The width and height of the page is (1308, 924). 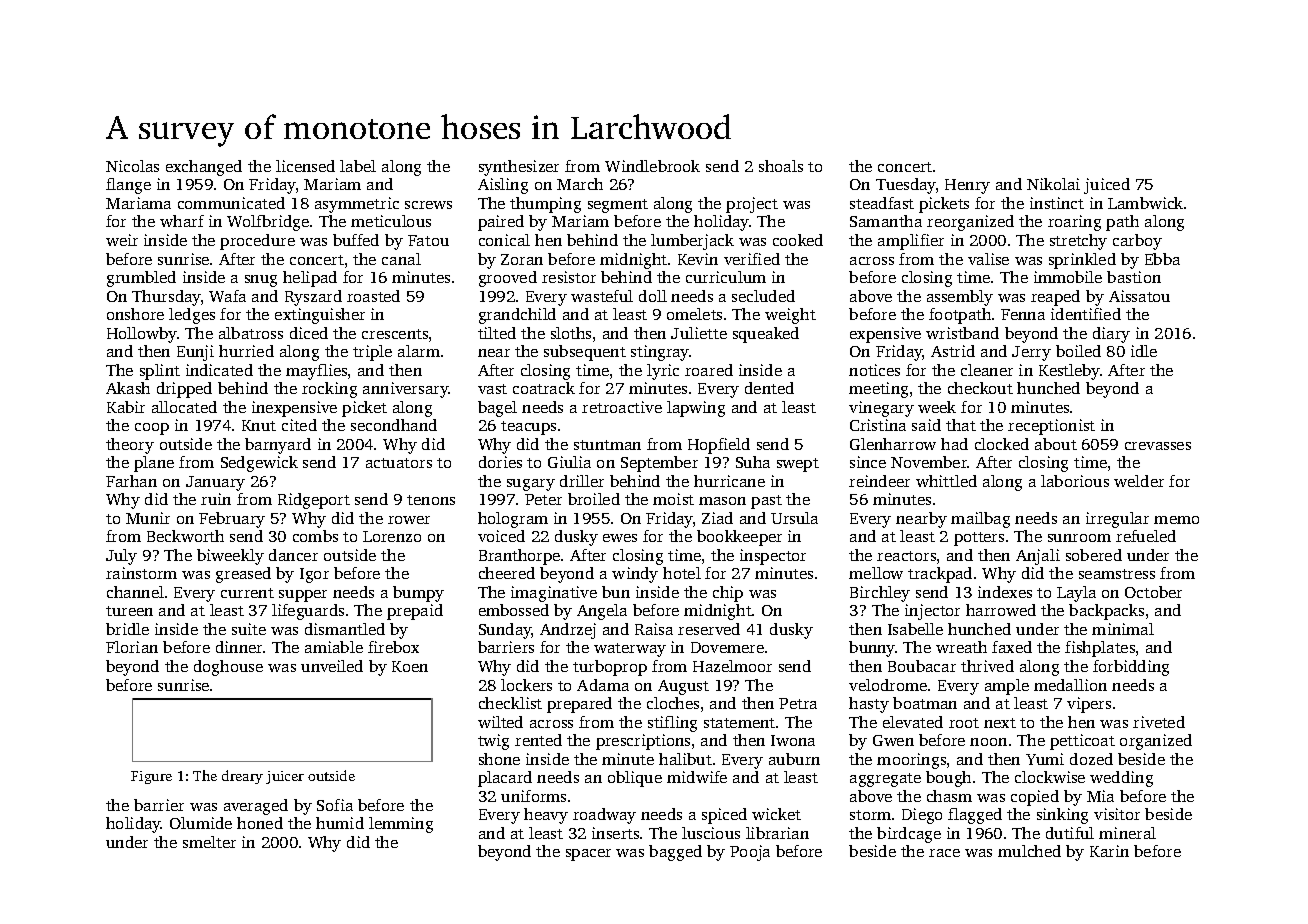 What do you see at coordinates (1137, 242) in the page?
I see `carboy` at bounding box center [1137, 242].
